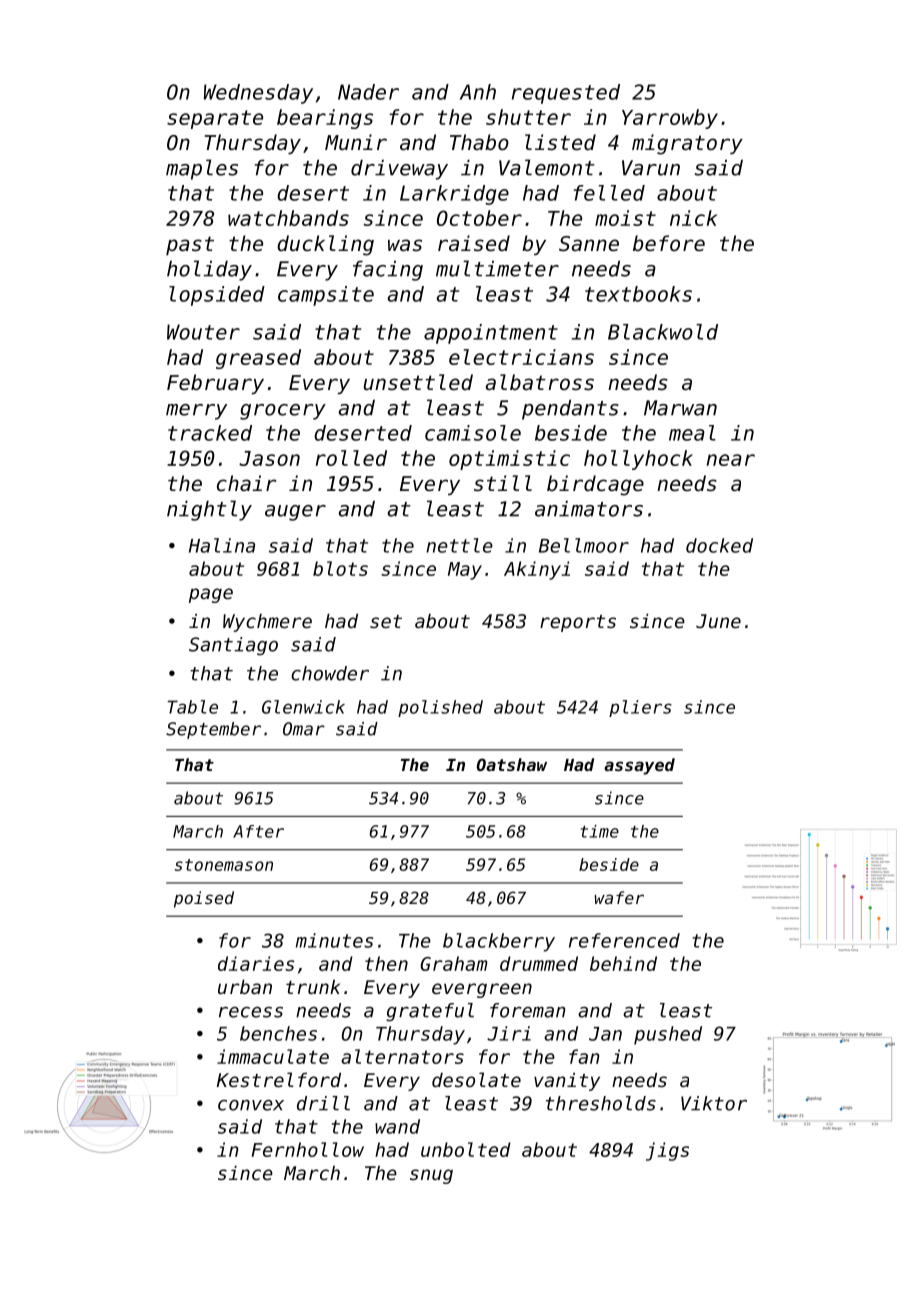 The width and height of the image is (924, 1311). Describe the element at coordinates (278, 1033) in the image. I see `benches` at that location.
